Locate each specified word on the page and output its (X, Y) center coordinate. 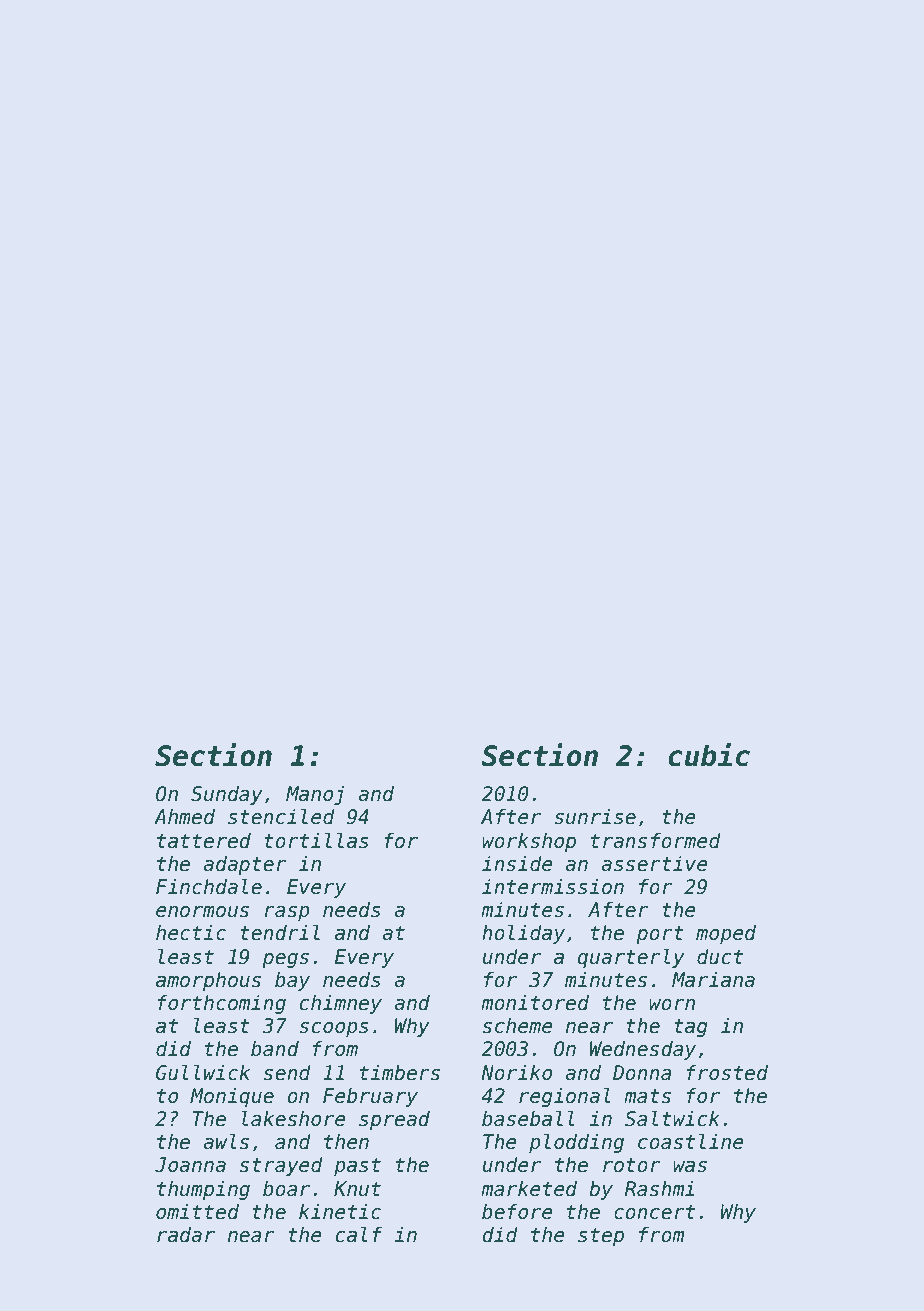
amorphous (208, 981)
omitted (197, 1212)
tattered (204, 841)
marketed (529, 1189)
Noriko (516, 1073)
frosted (727, 1073)
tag (691, 1028)
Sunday (227, 795)
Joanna (190, 1165)
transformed (656, 841)
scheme (518, 1026)
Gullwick (203, 1073)
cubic (709, 755)
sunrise (595, 817)
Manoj (315, 795)
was (690, 1167)
